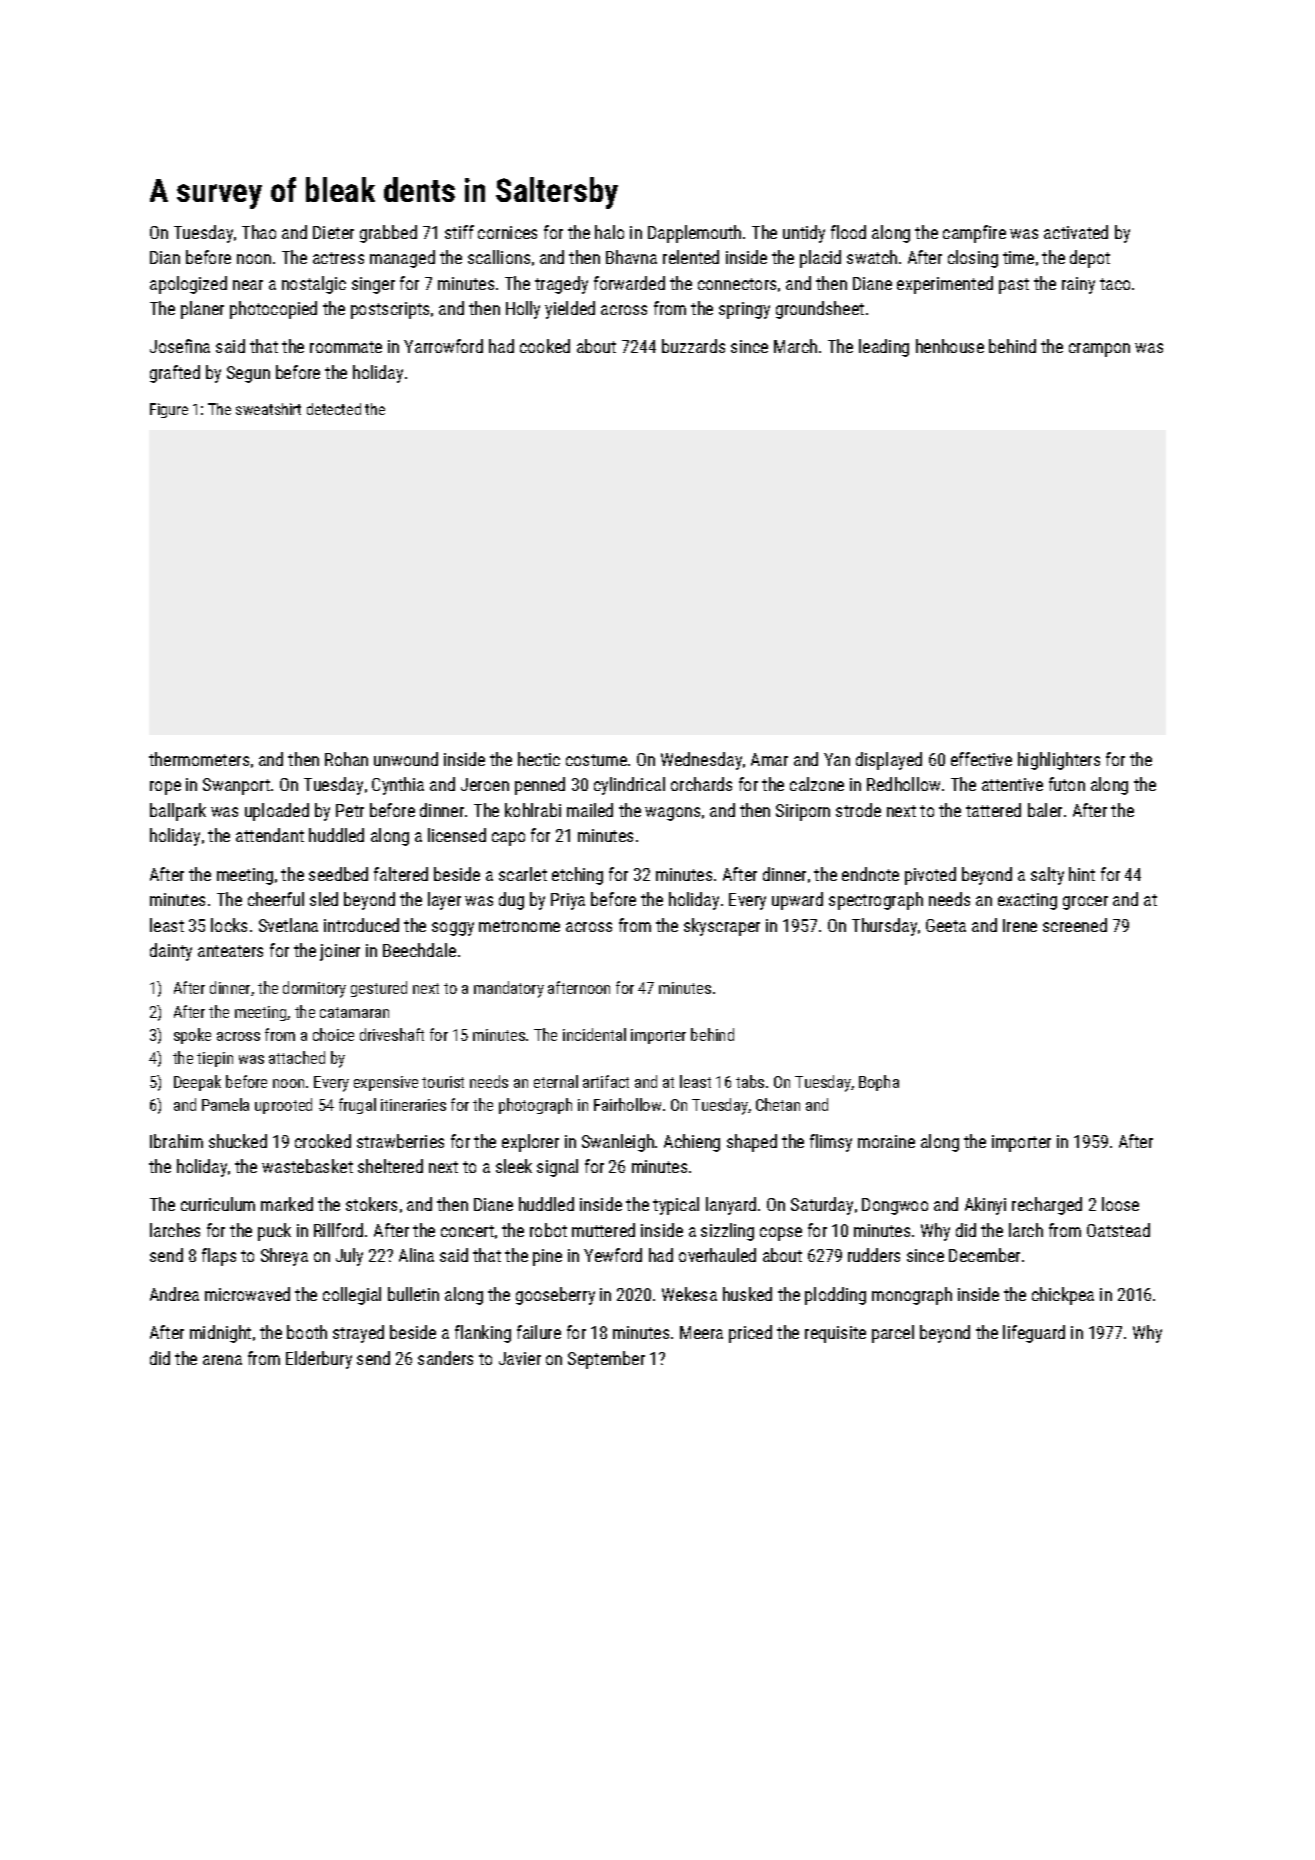 This image has height=1860, width=1315. Describe the element at coordinates (778, 1104) in the image. I see `Chetan` at that location.
